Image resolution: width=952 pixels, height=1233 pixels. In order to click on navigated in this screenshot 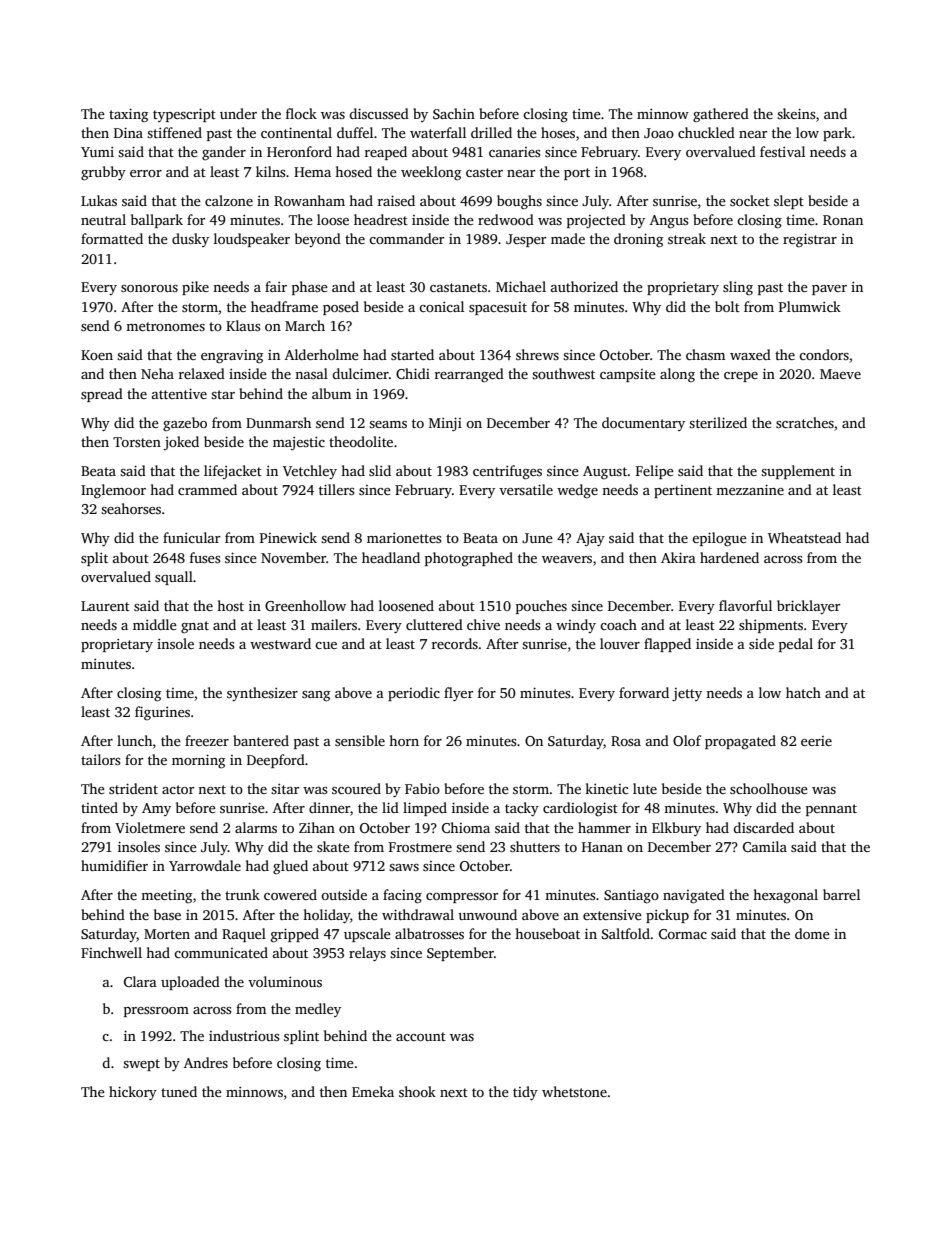, I will do `click(694, 896)`.
